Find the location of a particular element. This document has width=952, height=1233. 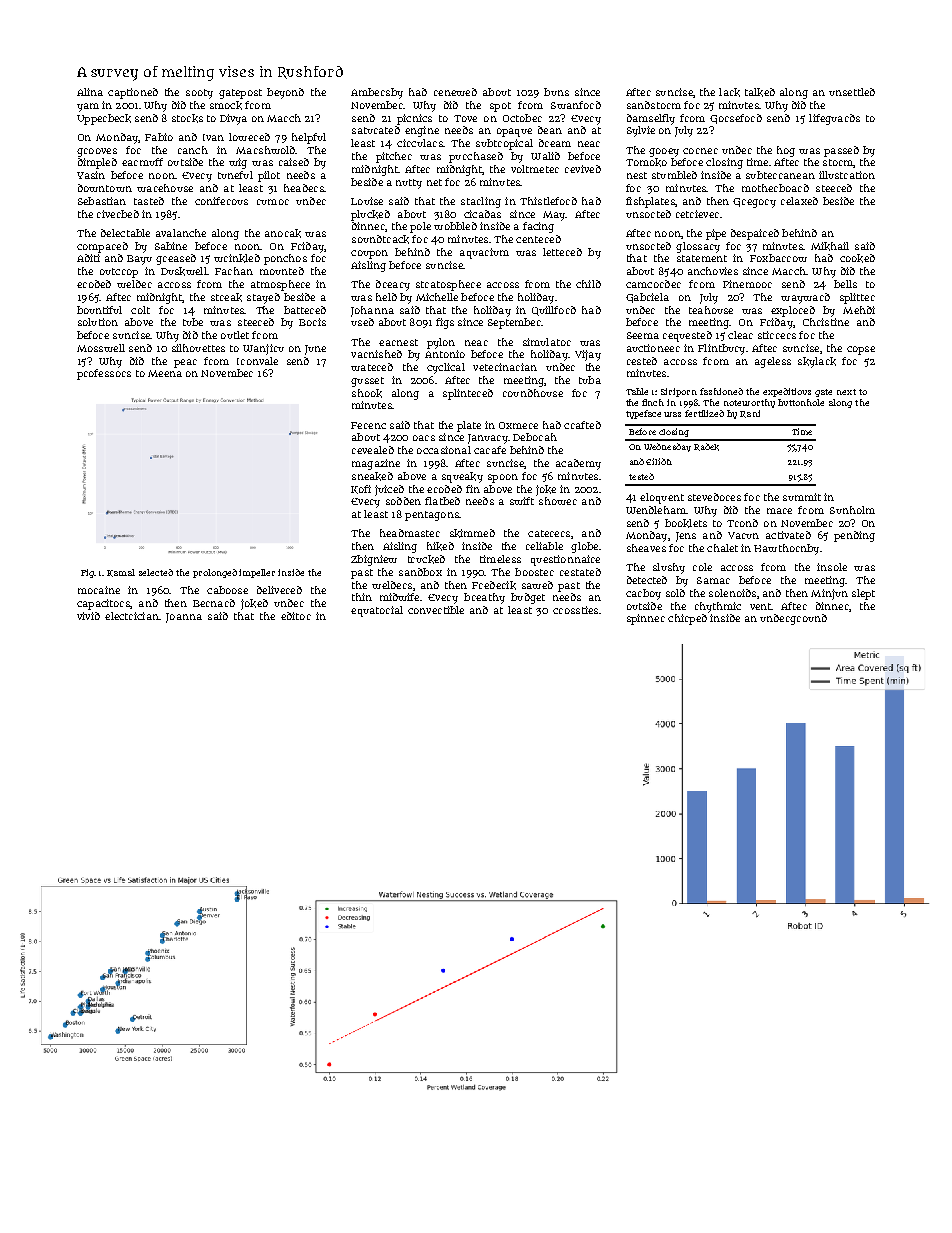

equatorial is located at coordinates (377, 611).
